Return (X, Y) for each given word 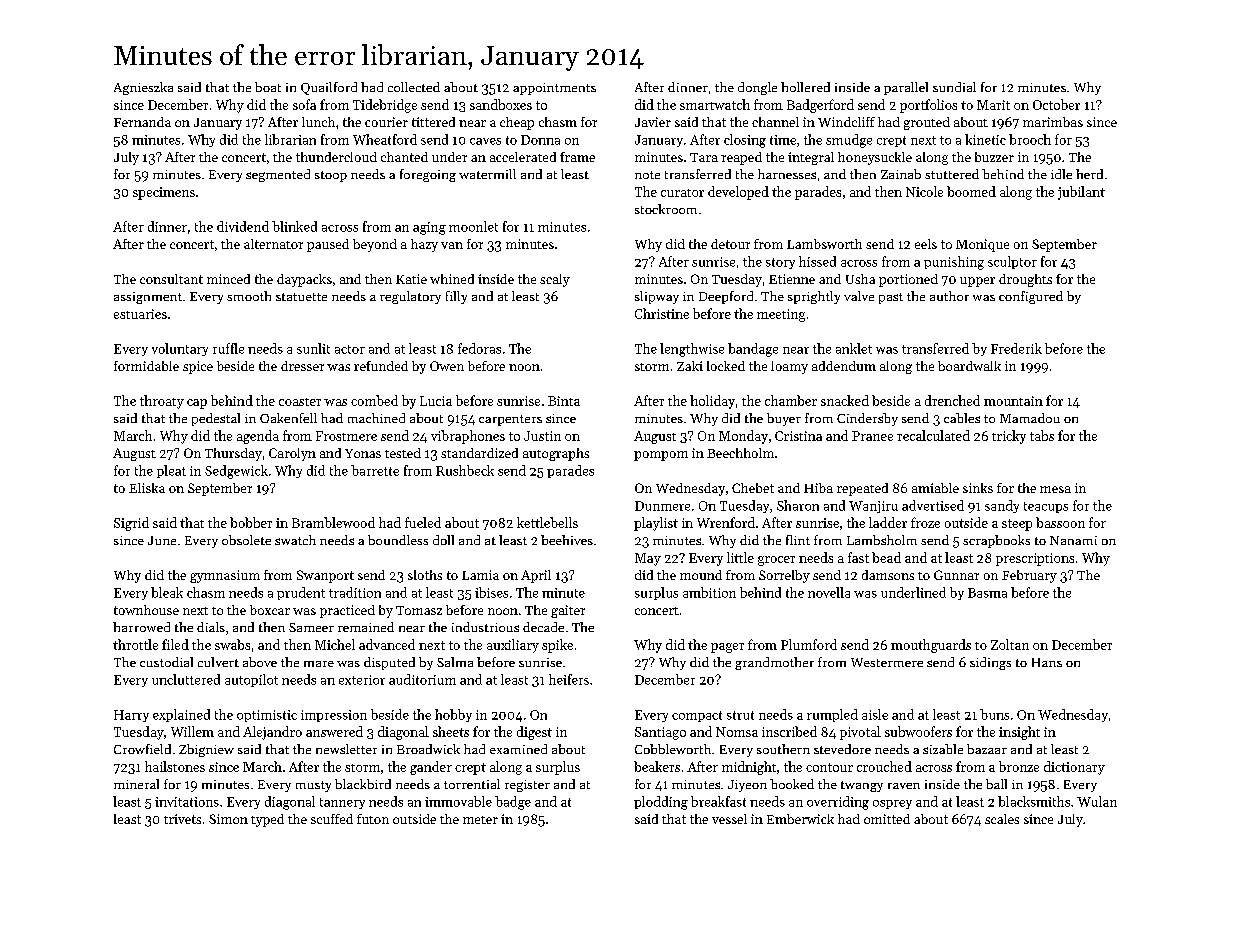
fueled (423, 522)
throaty (162, 402)
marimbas (1053, 122)
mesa (1055, 489)
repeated (862, 489)
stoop (331, 176)
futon (373, 819)
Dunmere (662, 506)
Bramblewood (333, 522)
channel (775, 122)
